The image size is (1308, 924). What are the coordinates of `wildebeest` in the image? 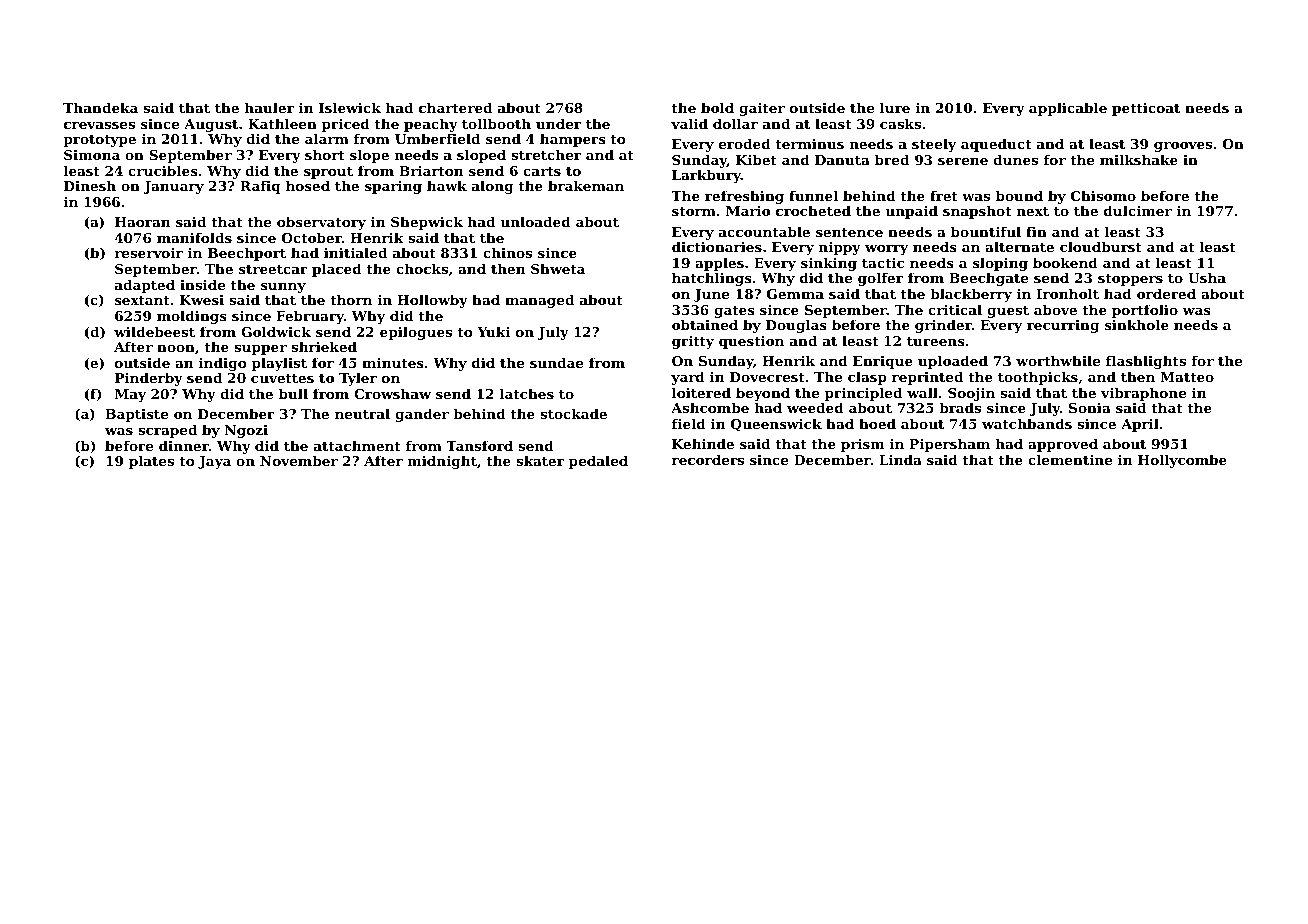 It's located at (154, 331).
